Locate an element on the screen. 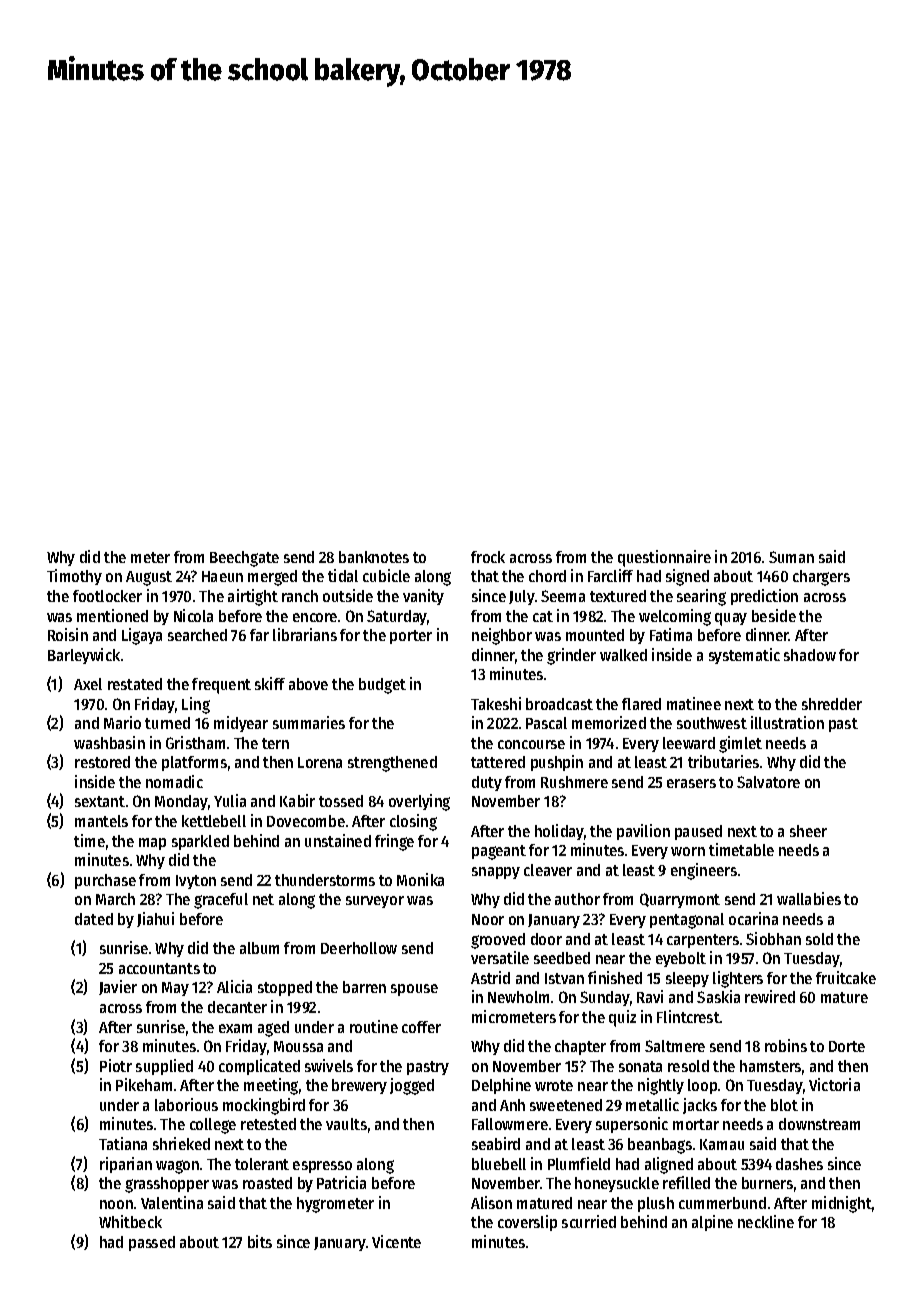  dated is located at coordinates (94, 919).
